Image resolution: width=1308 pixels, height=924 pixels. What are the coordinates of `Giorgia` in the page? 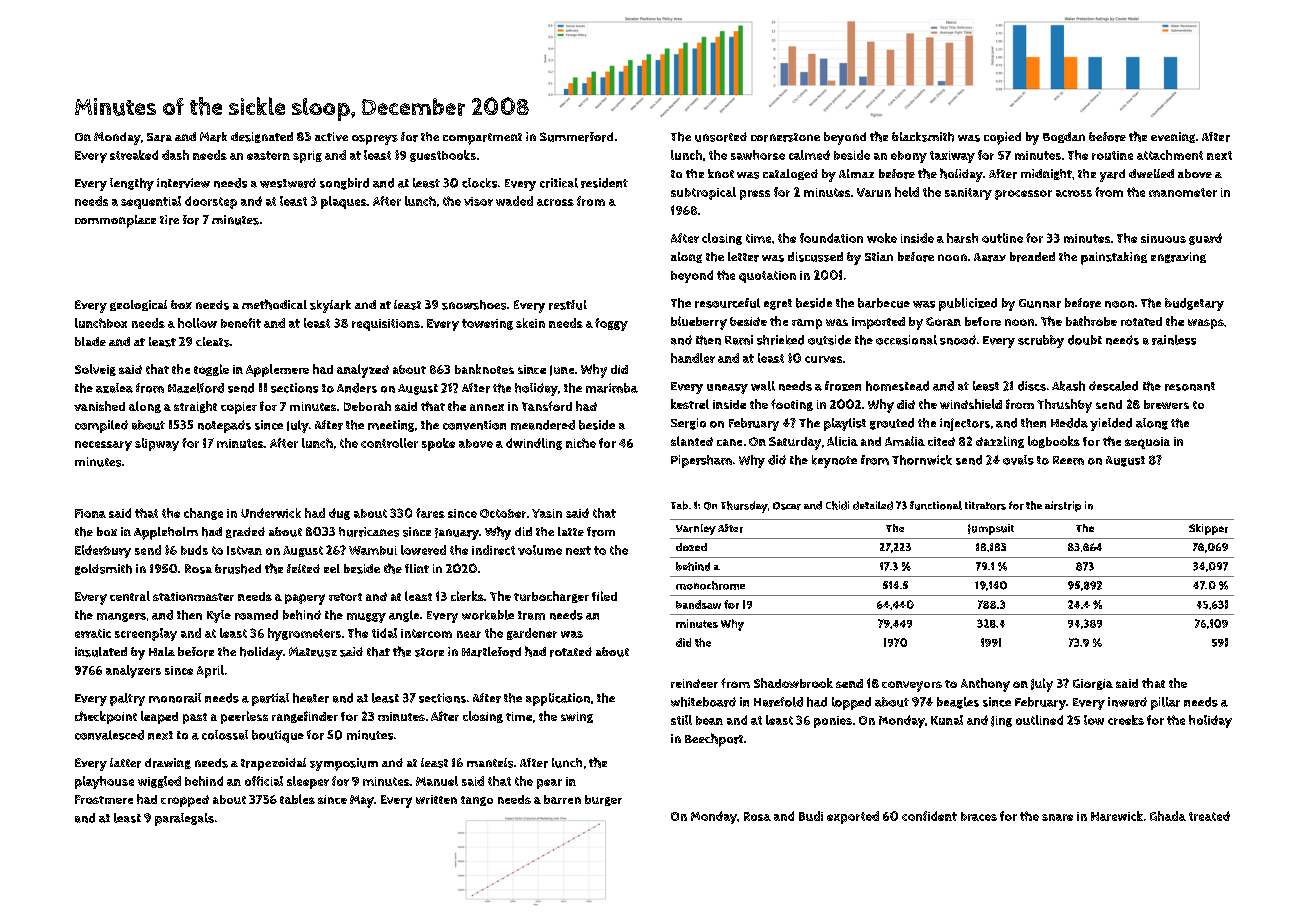 It's located at (1093, 684).
